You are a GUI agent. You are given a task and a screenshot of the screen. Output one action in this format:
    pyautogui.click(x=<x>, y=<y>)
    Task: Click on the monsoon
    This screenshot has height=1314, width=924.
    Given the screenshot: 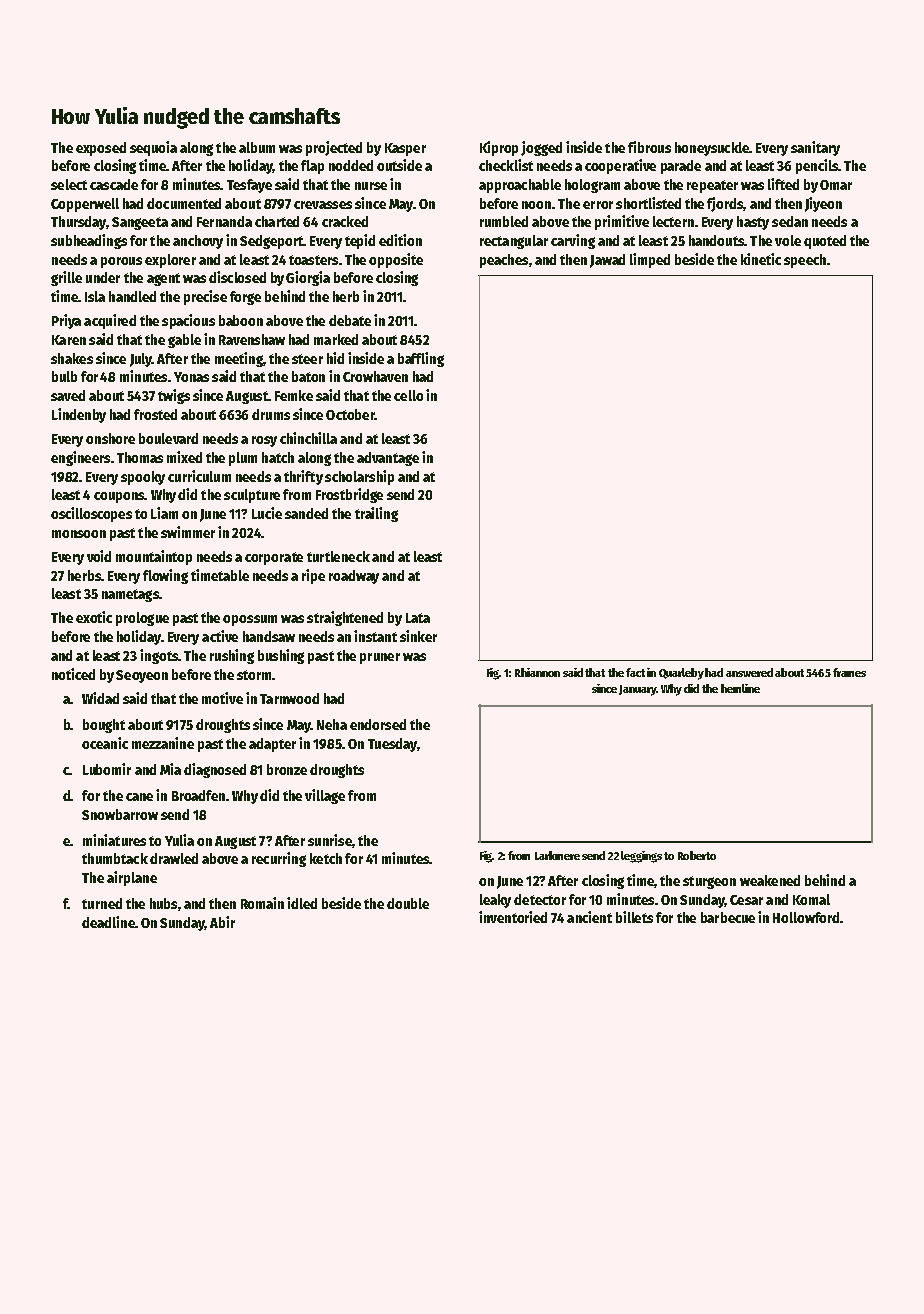 What is the action you would take?
    pyautogui.click(x=79, y=534)
